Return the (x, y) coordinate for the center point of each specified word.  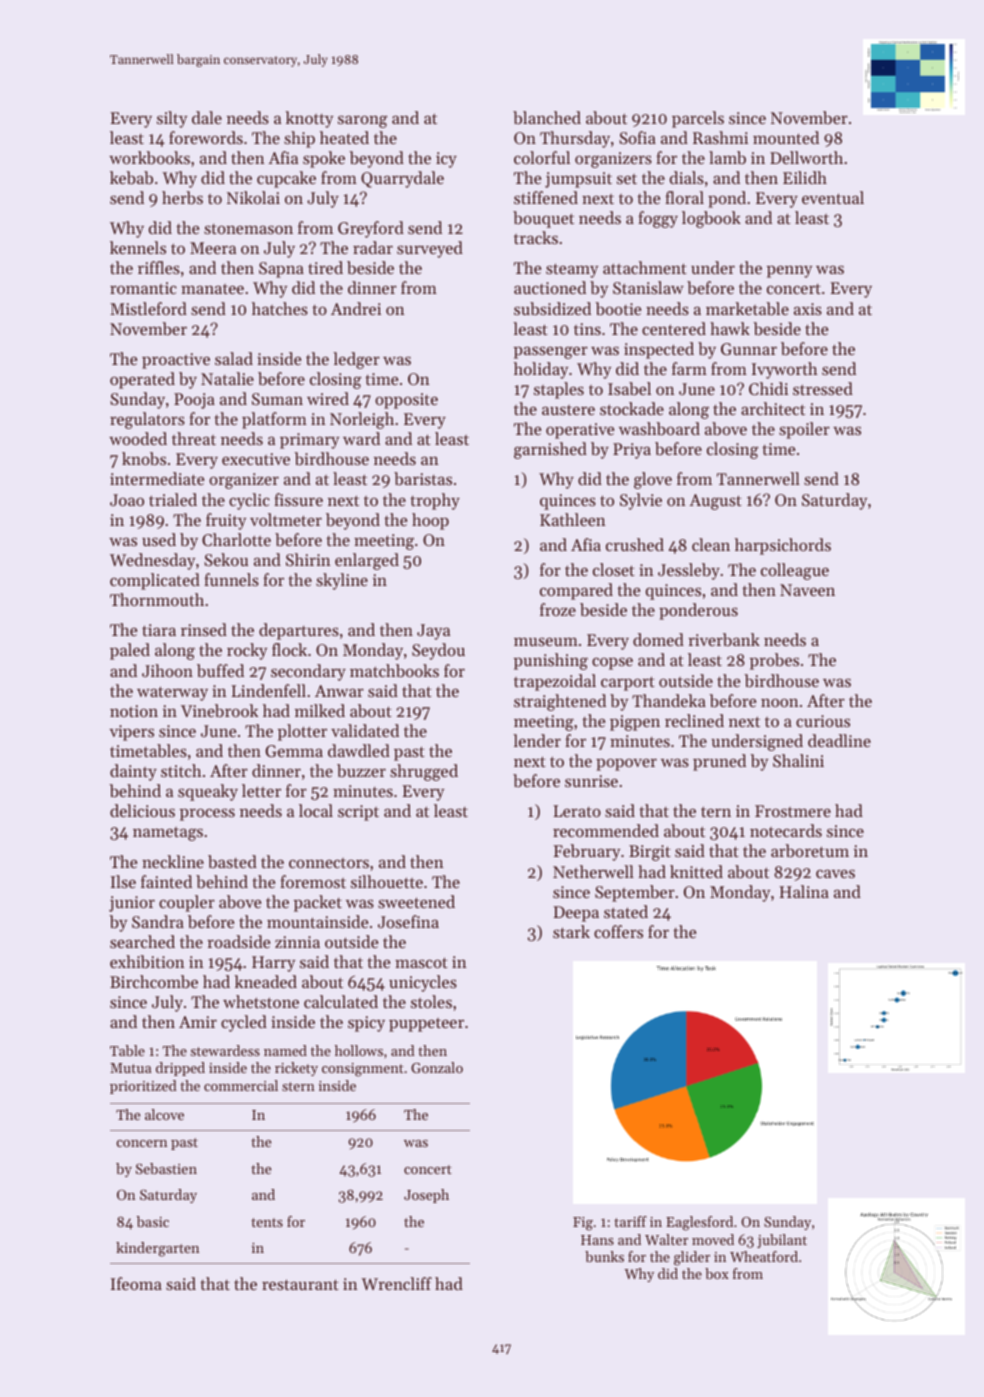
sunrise (591, 781)
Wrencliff (396, 1283)
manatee (212, 289)
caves (835, 873)
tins (587, 329)
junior (132, 904)
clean (711, 544)
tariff (630, 1221)
